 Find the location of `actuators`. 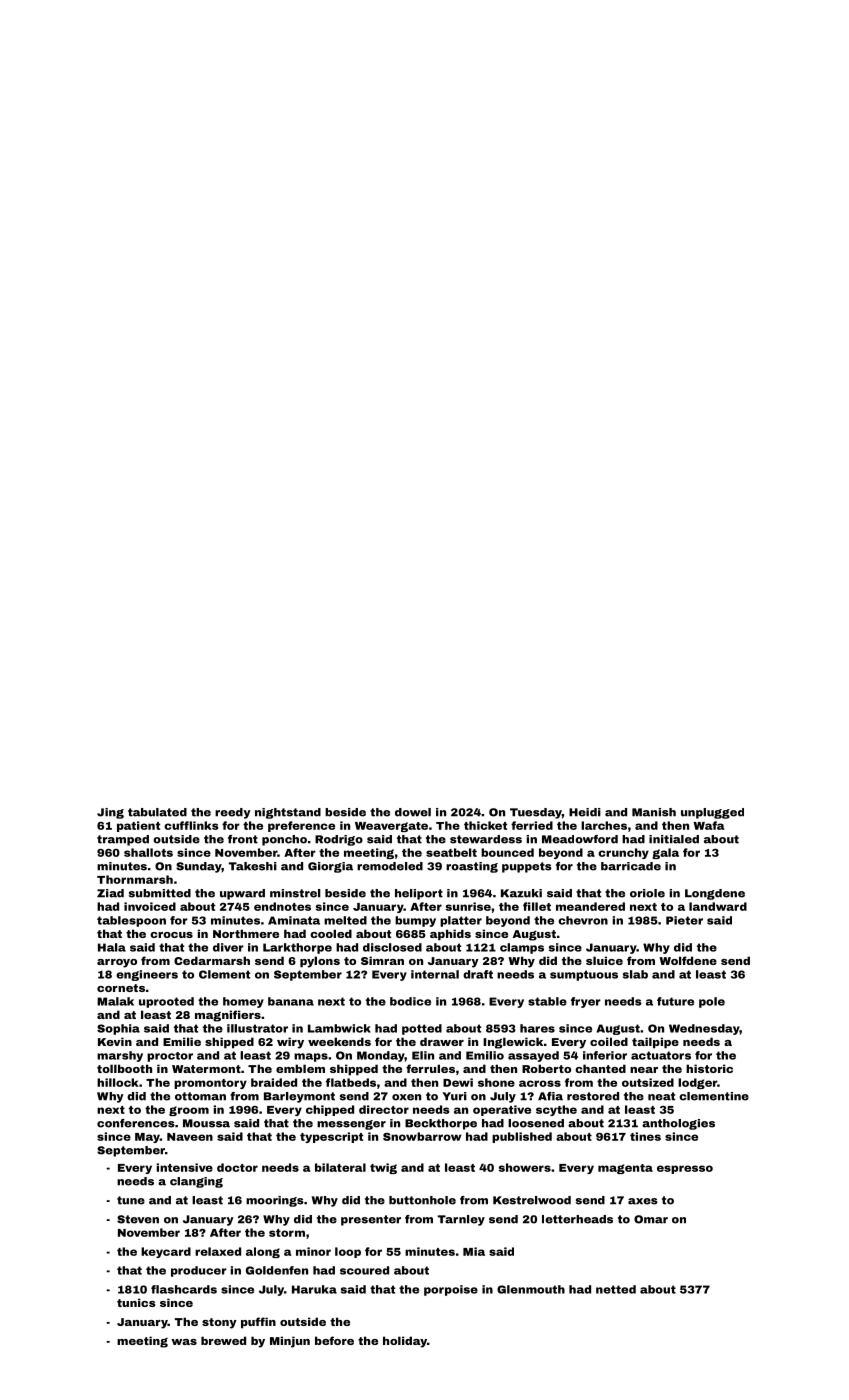

actuators is located at coordinates (661, 1055).
